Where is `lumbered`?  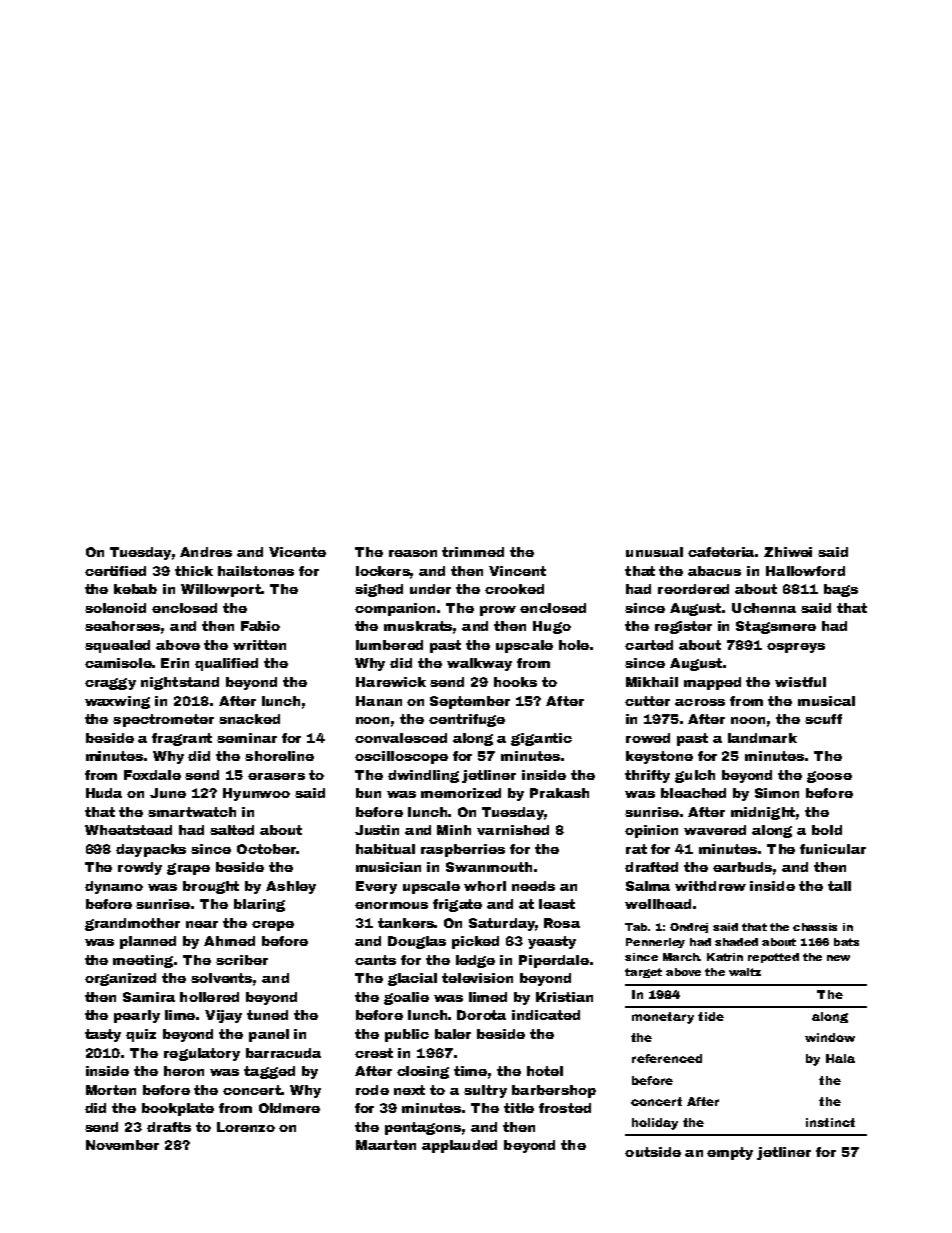 lumbered is located at coordinates (389, 645).
